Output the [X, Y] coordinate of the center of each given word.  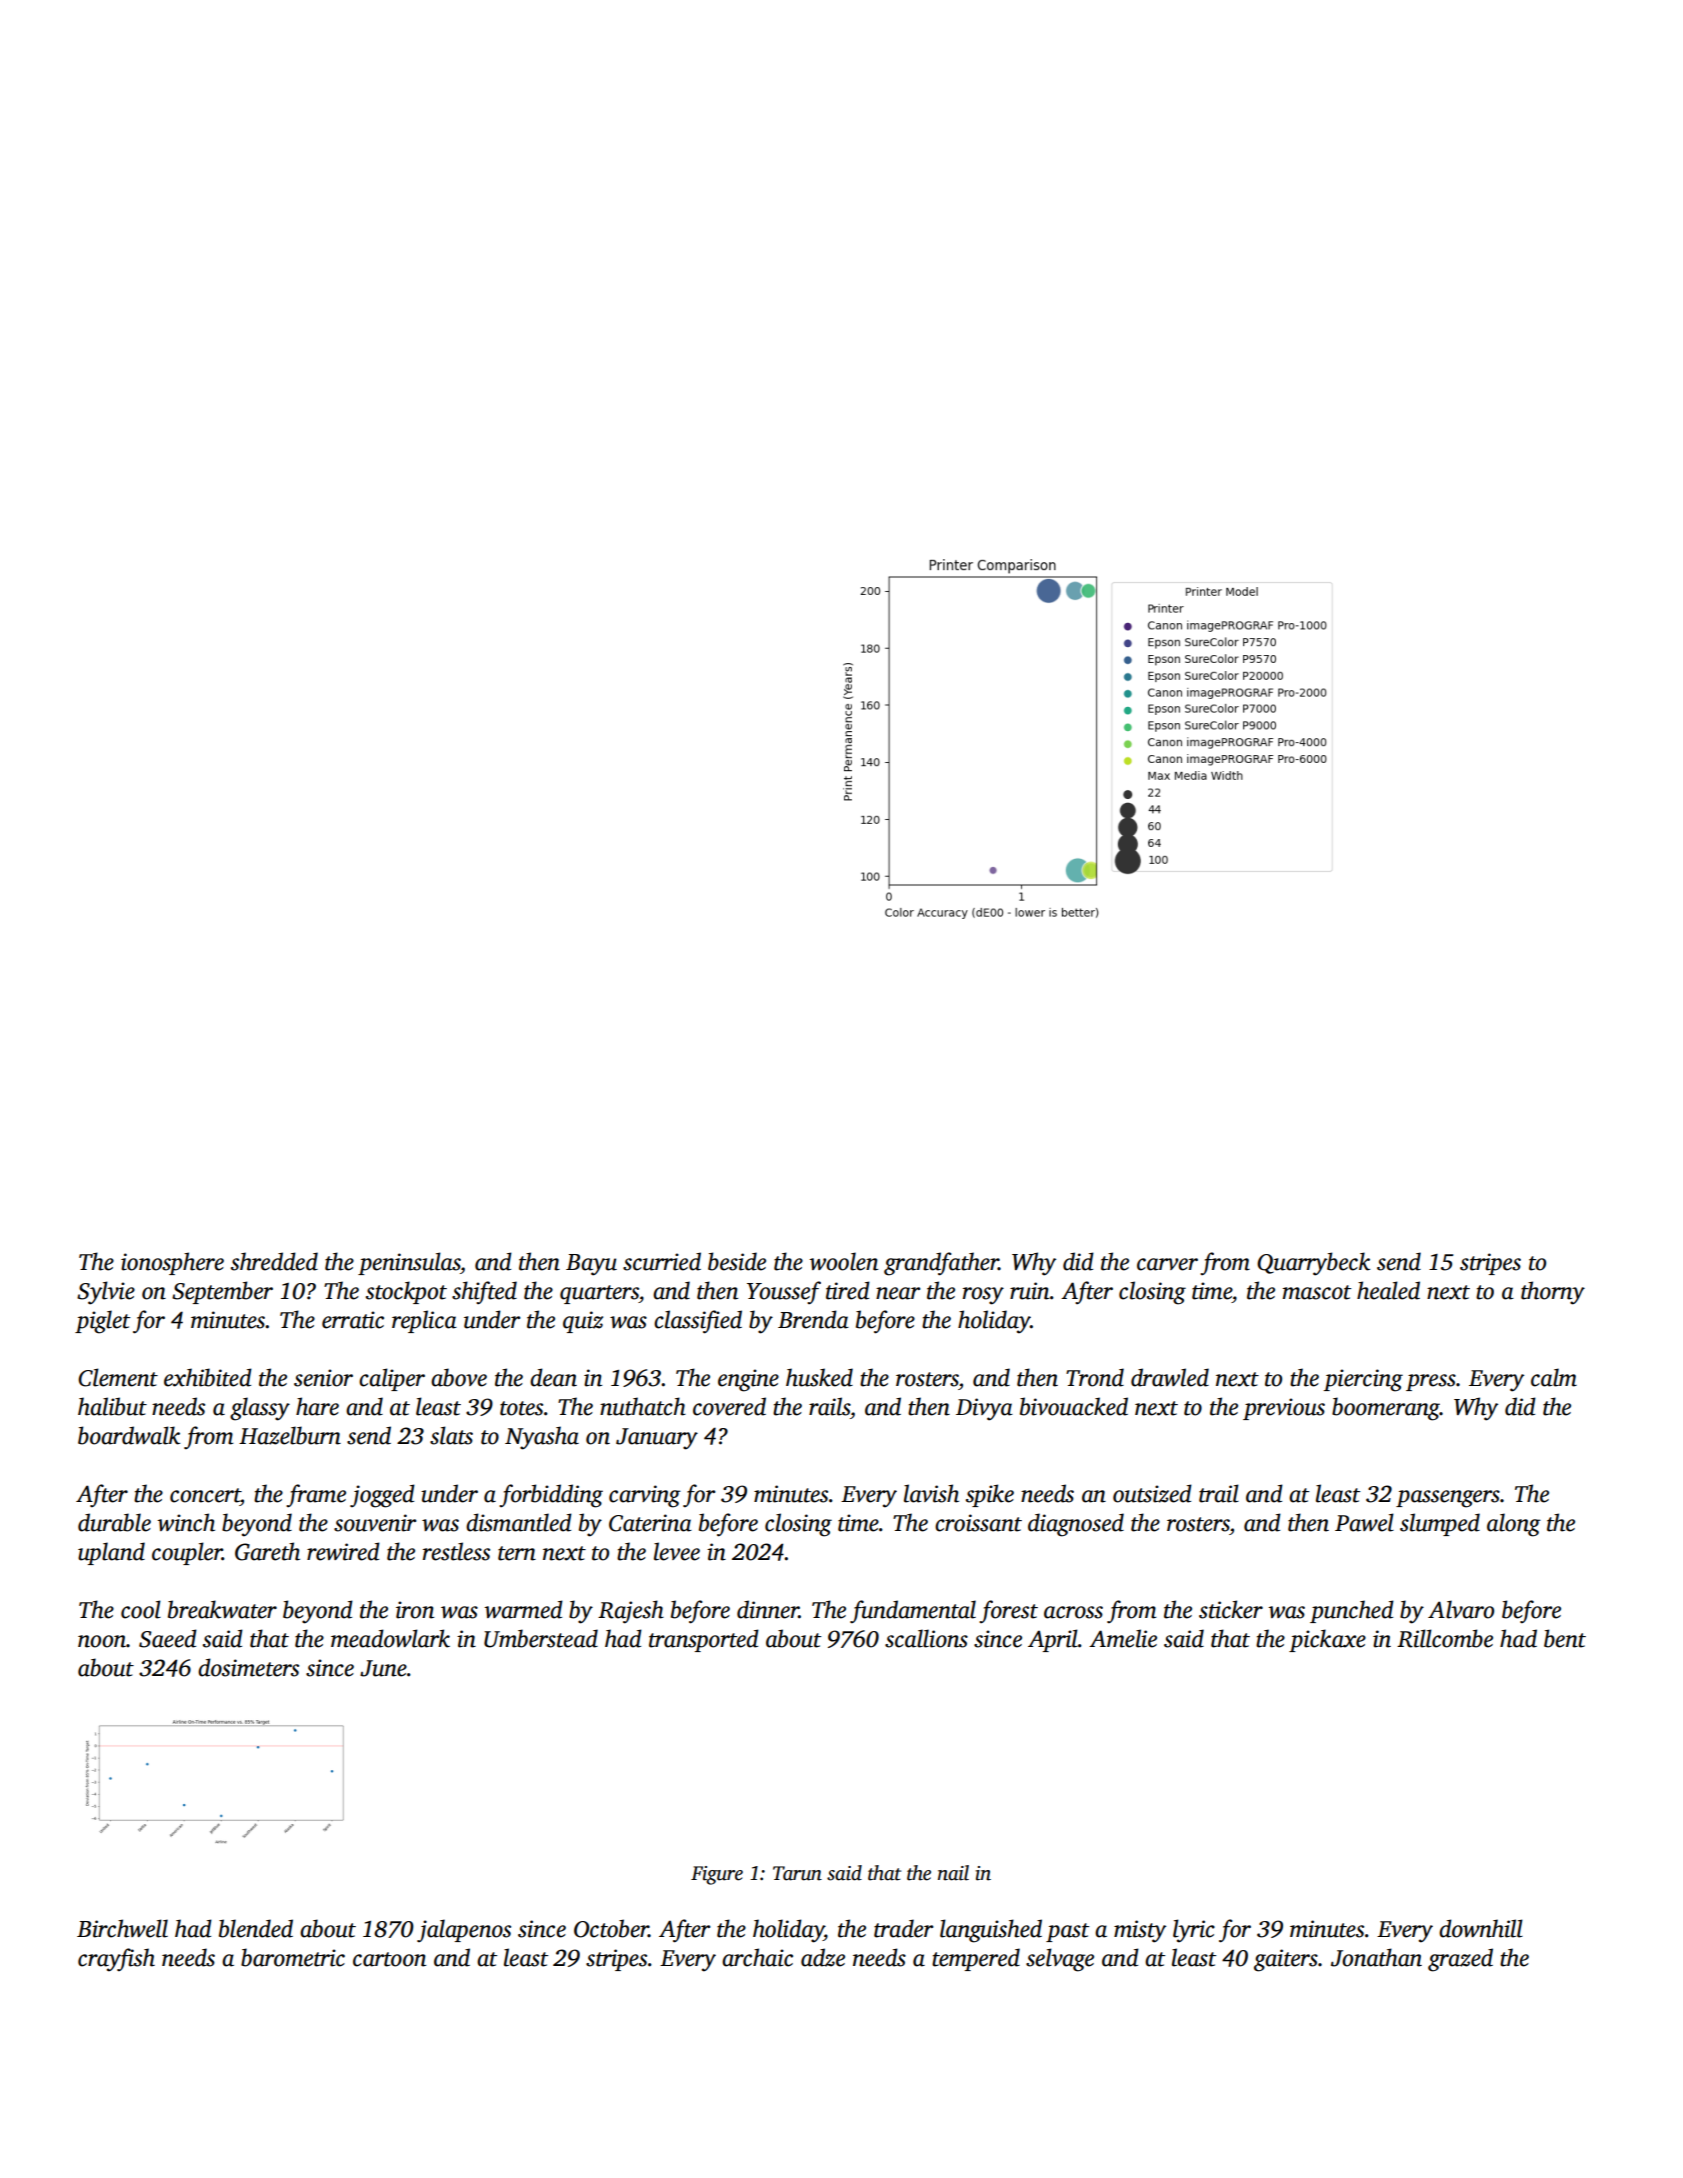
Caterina [650, 1523]
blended [256, 1928]
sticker [1231, 1609]
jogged [382, 1496]
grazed [1460, 1960]
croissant [978, 1523]
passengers [1448, 1499]
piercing [1363, 1380]
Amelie [1123, 1638]
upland [111, 1553]
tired [848, 1290]
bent [1565, 1638]
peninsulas [409, 1263]
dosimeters [248, 1667]
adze [823, 1957]
